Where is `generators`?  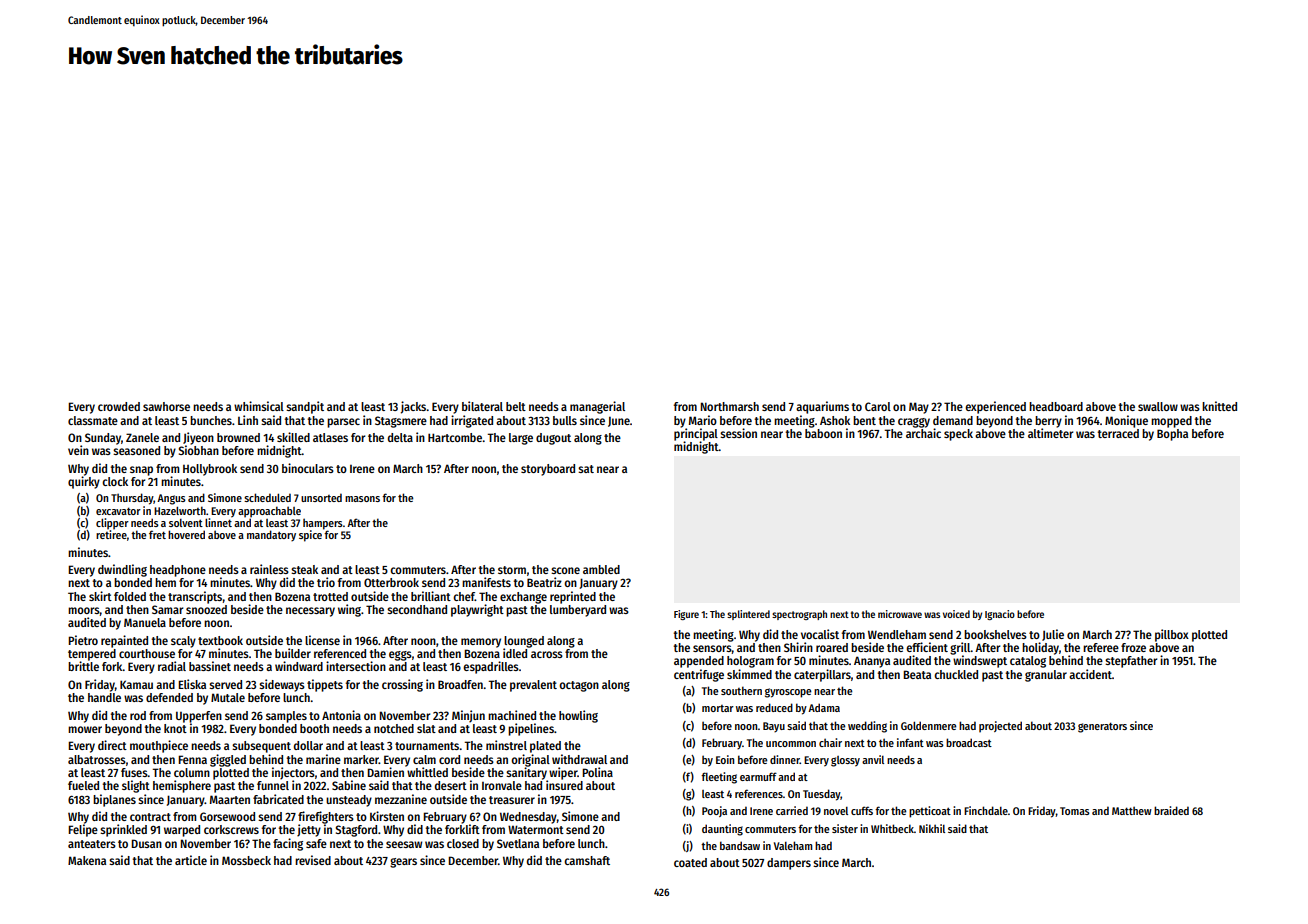 generators is located at coordinates (1102, 727).
